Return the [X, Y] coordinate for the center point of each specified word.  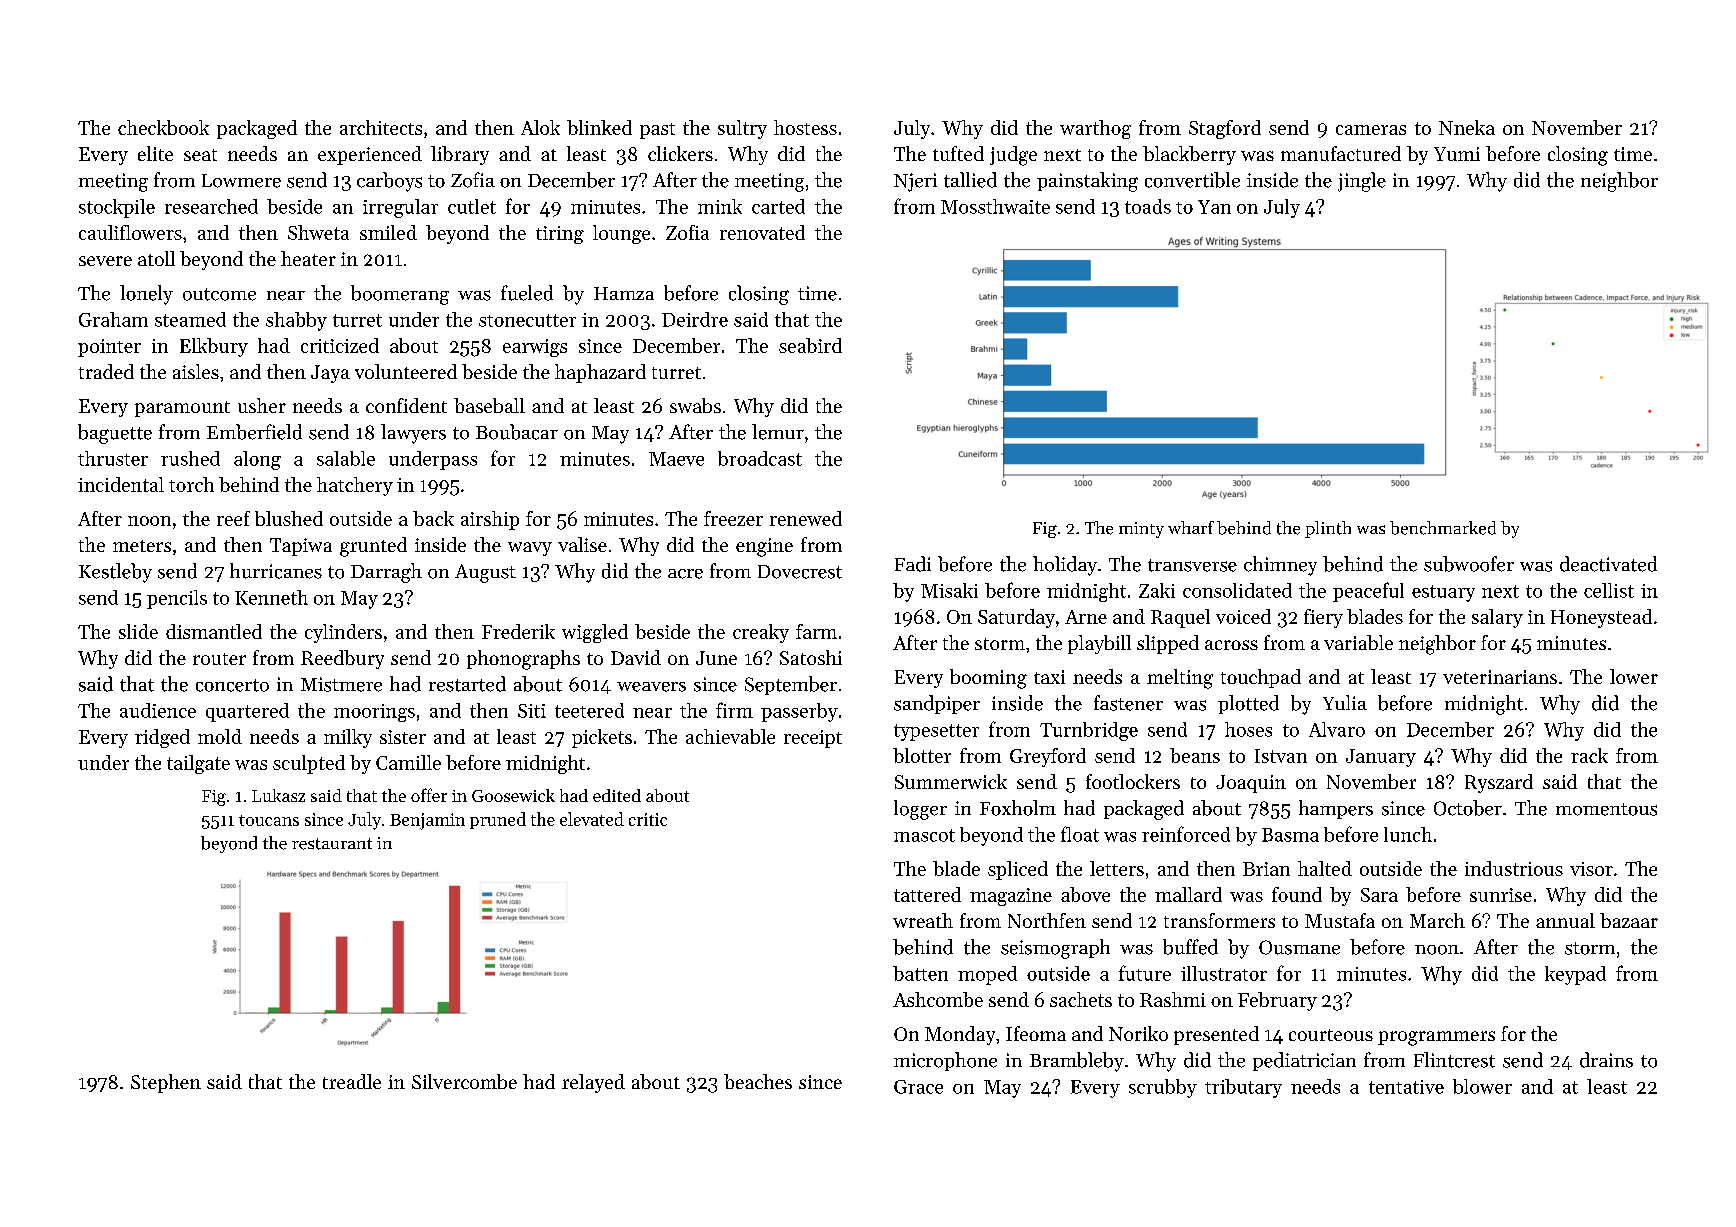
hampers [1336, 809]
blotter [922, 755]
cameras [1371, 130]
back [433, 518]
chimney [1280, 566]
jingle [1362, 182]
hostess [805, 127]
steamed [190, 319]
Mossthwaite [995, 206]
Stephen [166, 1083]
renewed [806, 518]
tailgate [198, 764]
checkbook [163, 127]
